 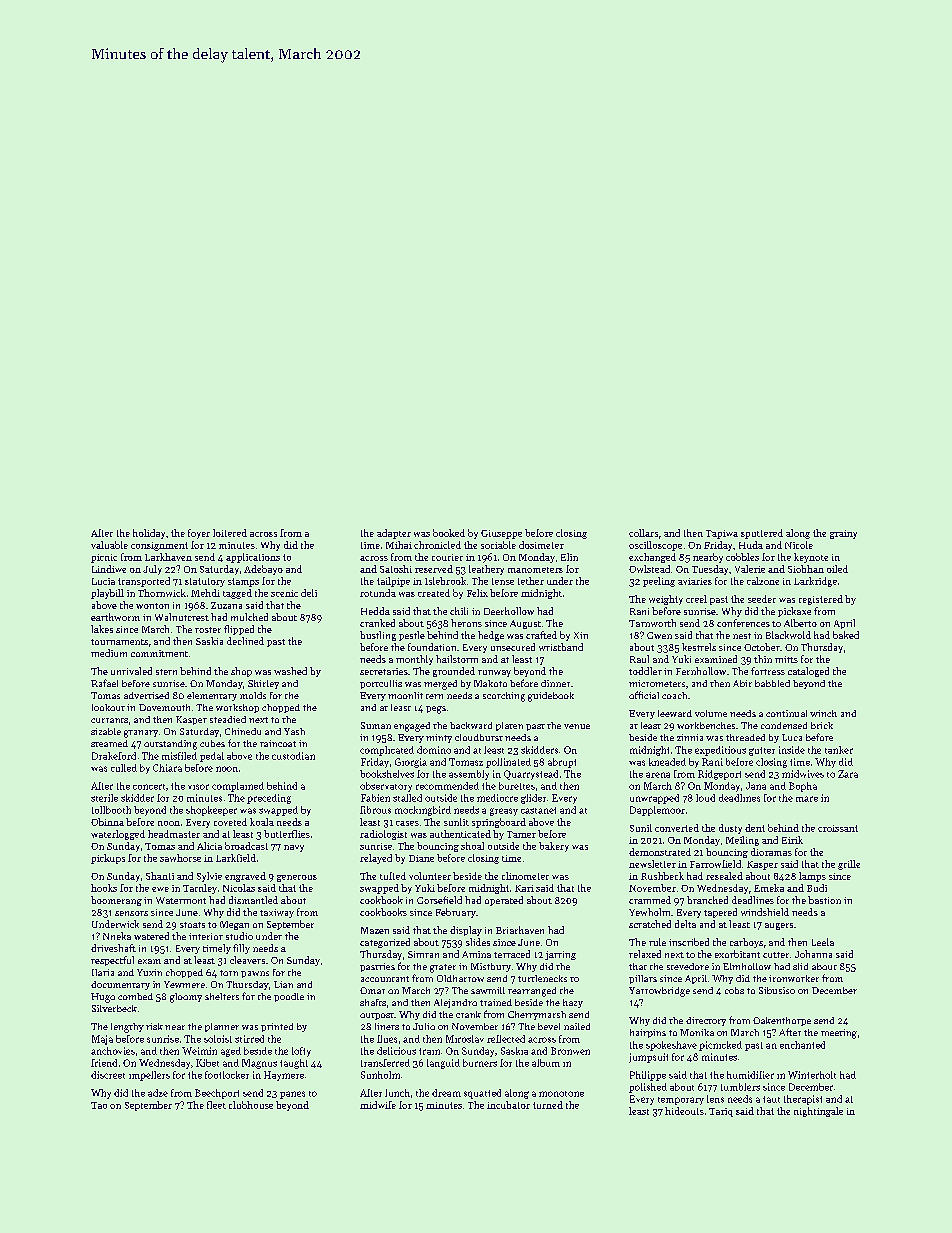 I want to click on clubhouse, so click(x=251, y=1105).
